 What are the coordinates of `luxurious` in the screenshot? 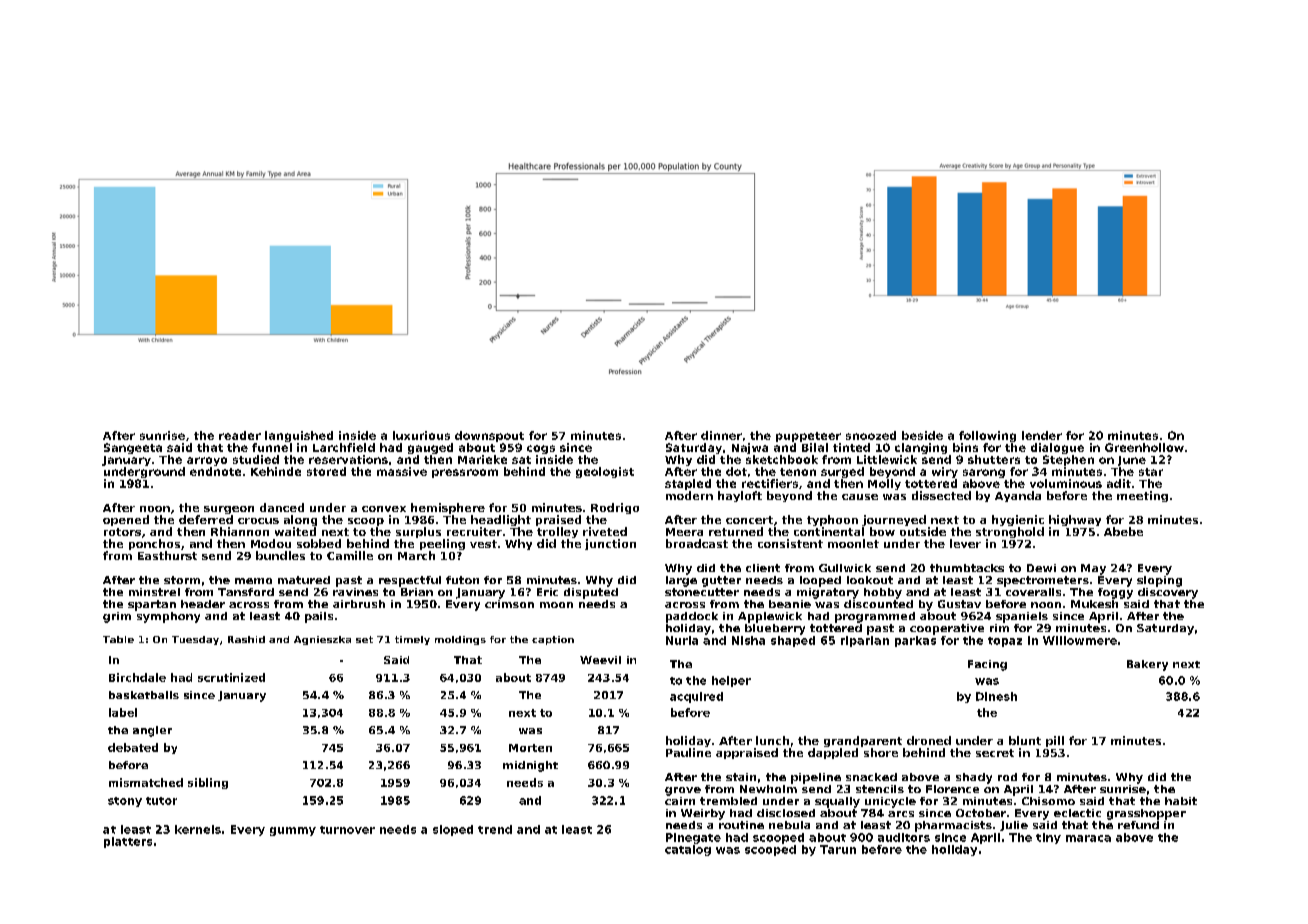 It's located at (421, 435).
